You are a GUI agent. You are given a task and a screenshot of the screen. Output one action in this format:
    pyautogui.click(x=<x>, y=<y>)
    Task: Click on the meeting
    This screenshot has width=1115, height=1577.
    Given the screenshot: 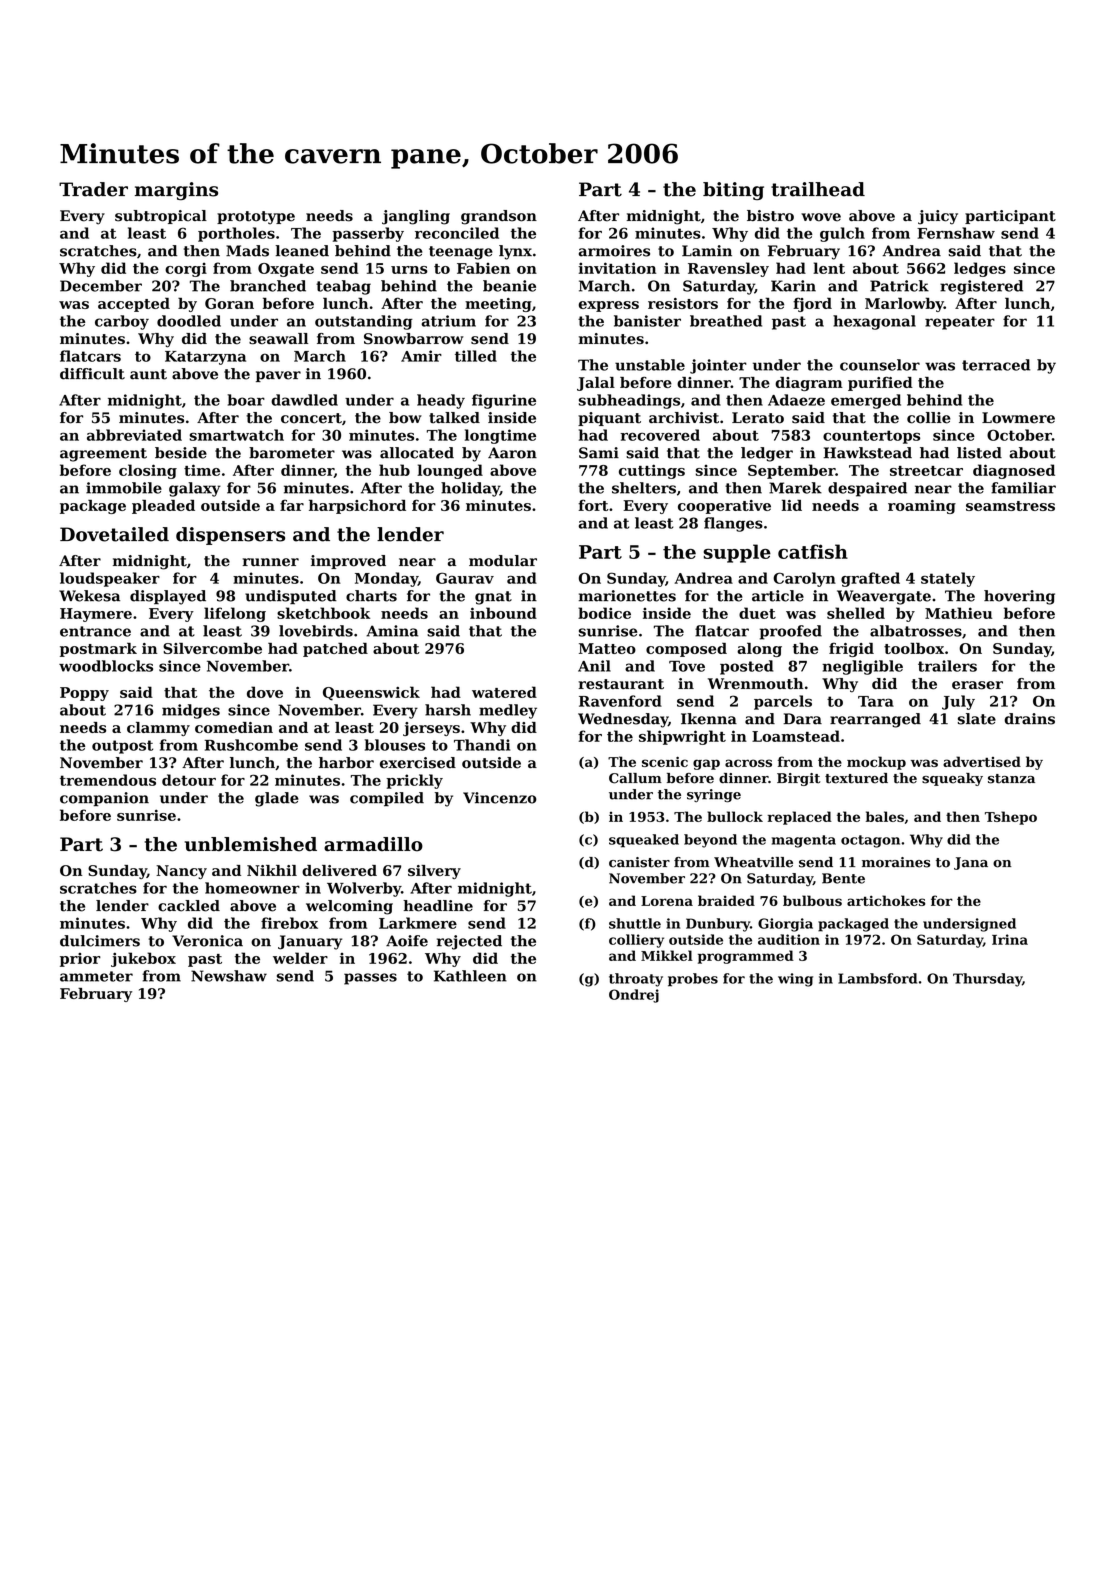 What is the action you would take?
    pyautogui.click(x=498, y=305)
